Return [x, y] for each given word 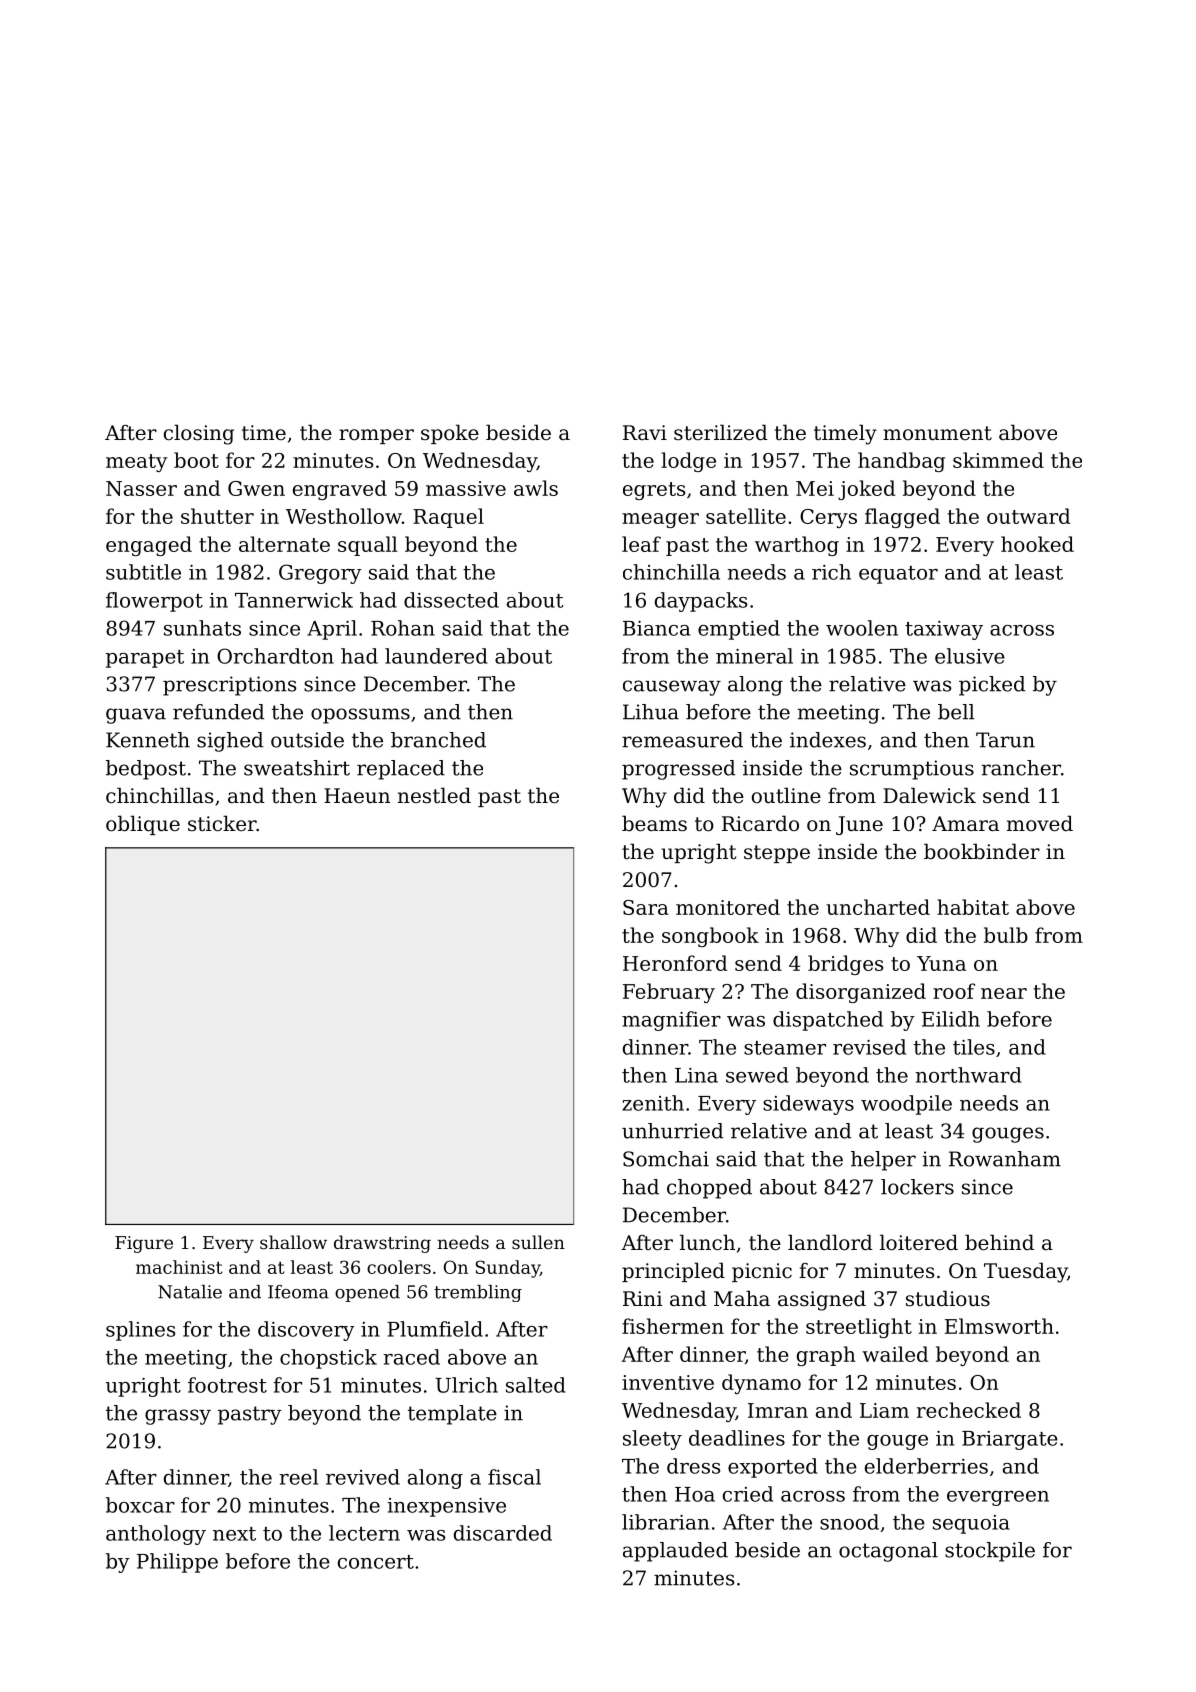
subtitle [143, 572]
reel [298, 1477]
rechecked [969, 1410]
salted [536, 1385]
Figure [144, 1244]
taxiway [944, 630]
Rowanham [1005, 1159]
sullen [538, 1242]
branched [438, 740]
